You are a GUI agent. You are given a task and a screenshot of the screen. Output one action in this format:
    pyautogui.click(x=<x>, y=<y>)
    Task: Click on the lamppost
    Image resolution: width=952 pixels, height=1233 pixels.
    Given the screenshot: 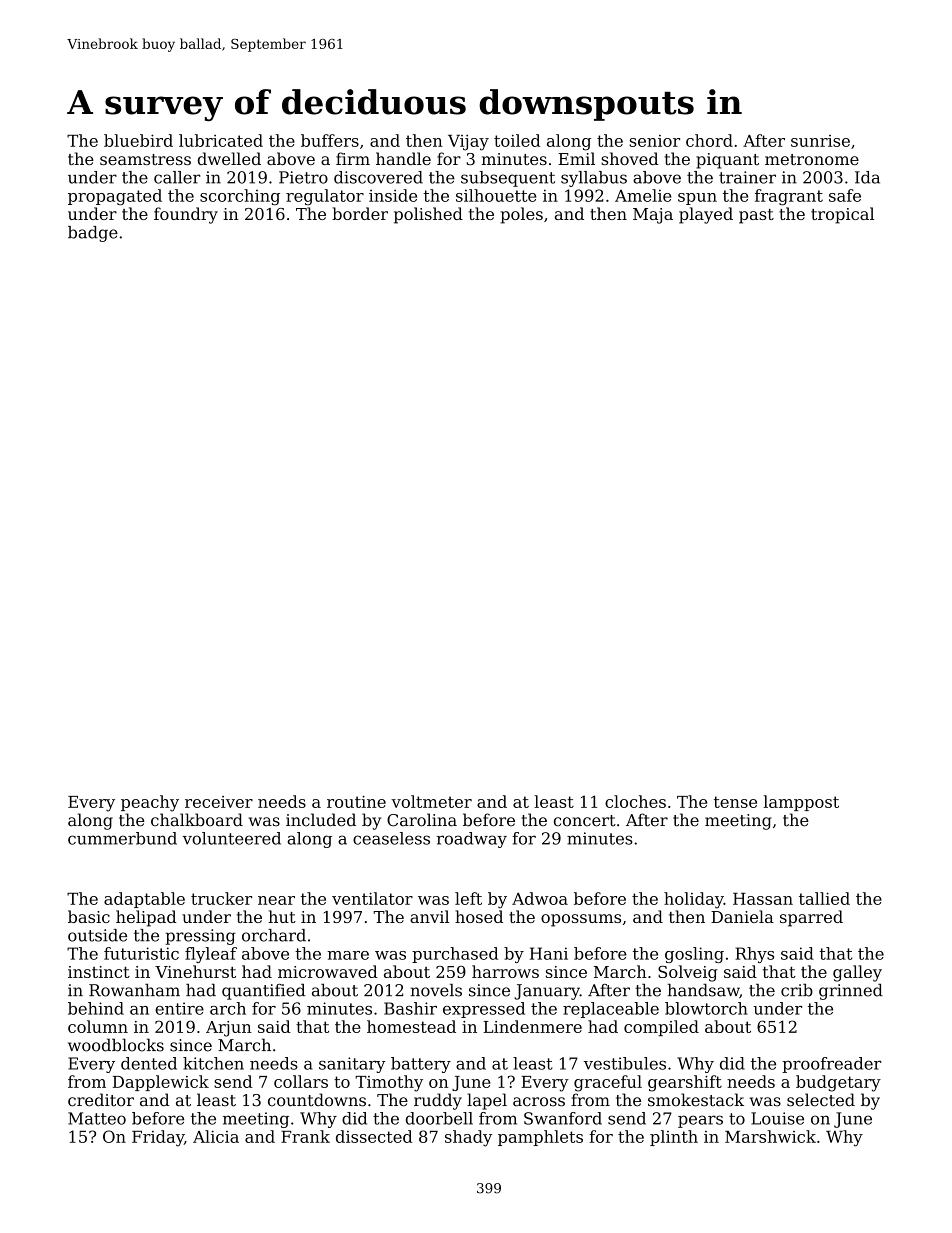 What is the action you would take?
    pyautogui.click(x=801, y=803)
